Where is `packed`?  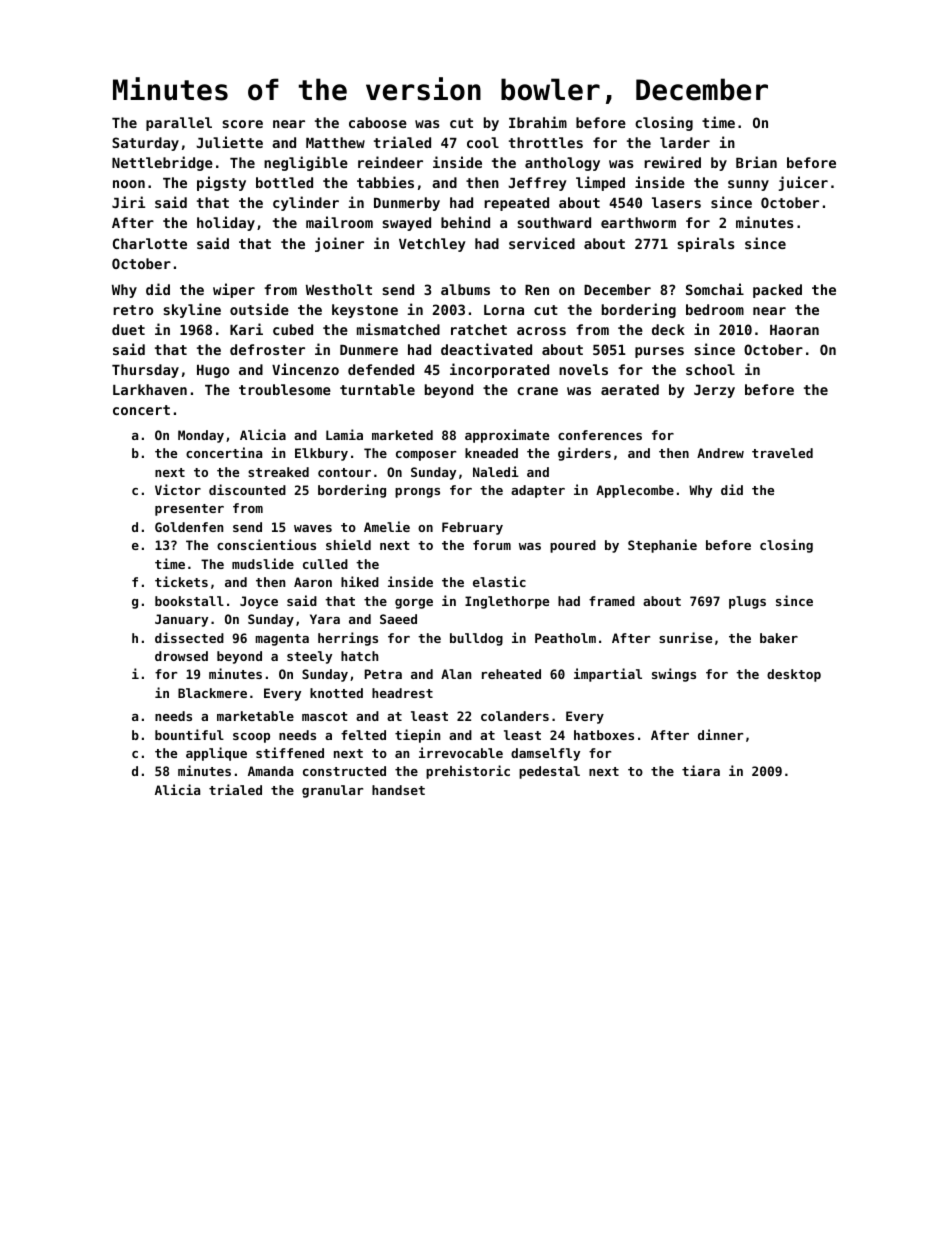
packed is located at coordinates (777, 291).
